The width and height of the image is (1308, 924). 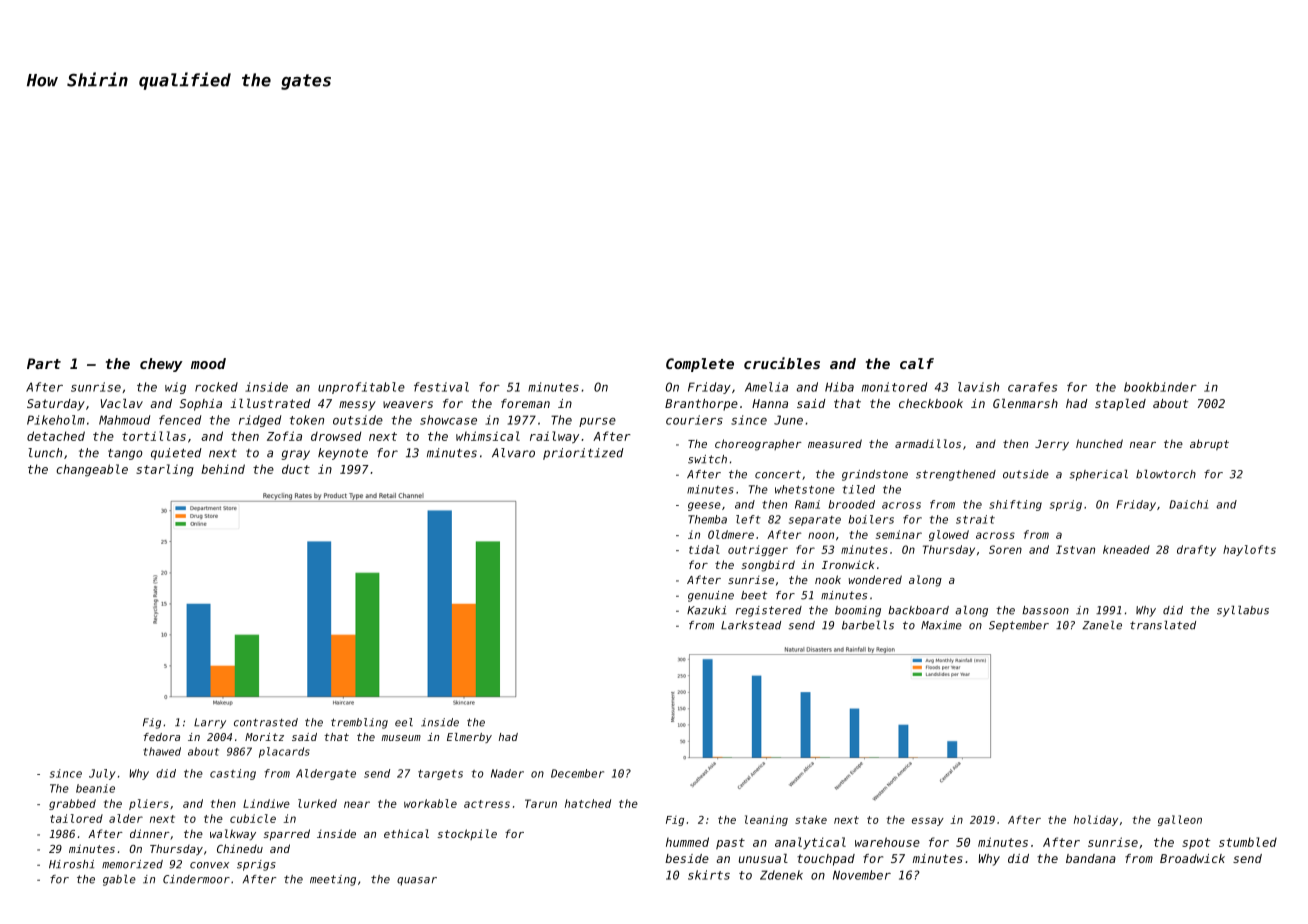 I want to click on translated, so click(x=1163, y=625).
